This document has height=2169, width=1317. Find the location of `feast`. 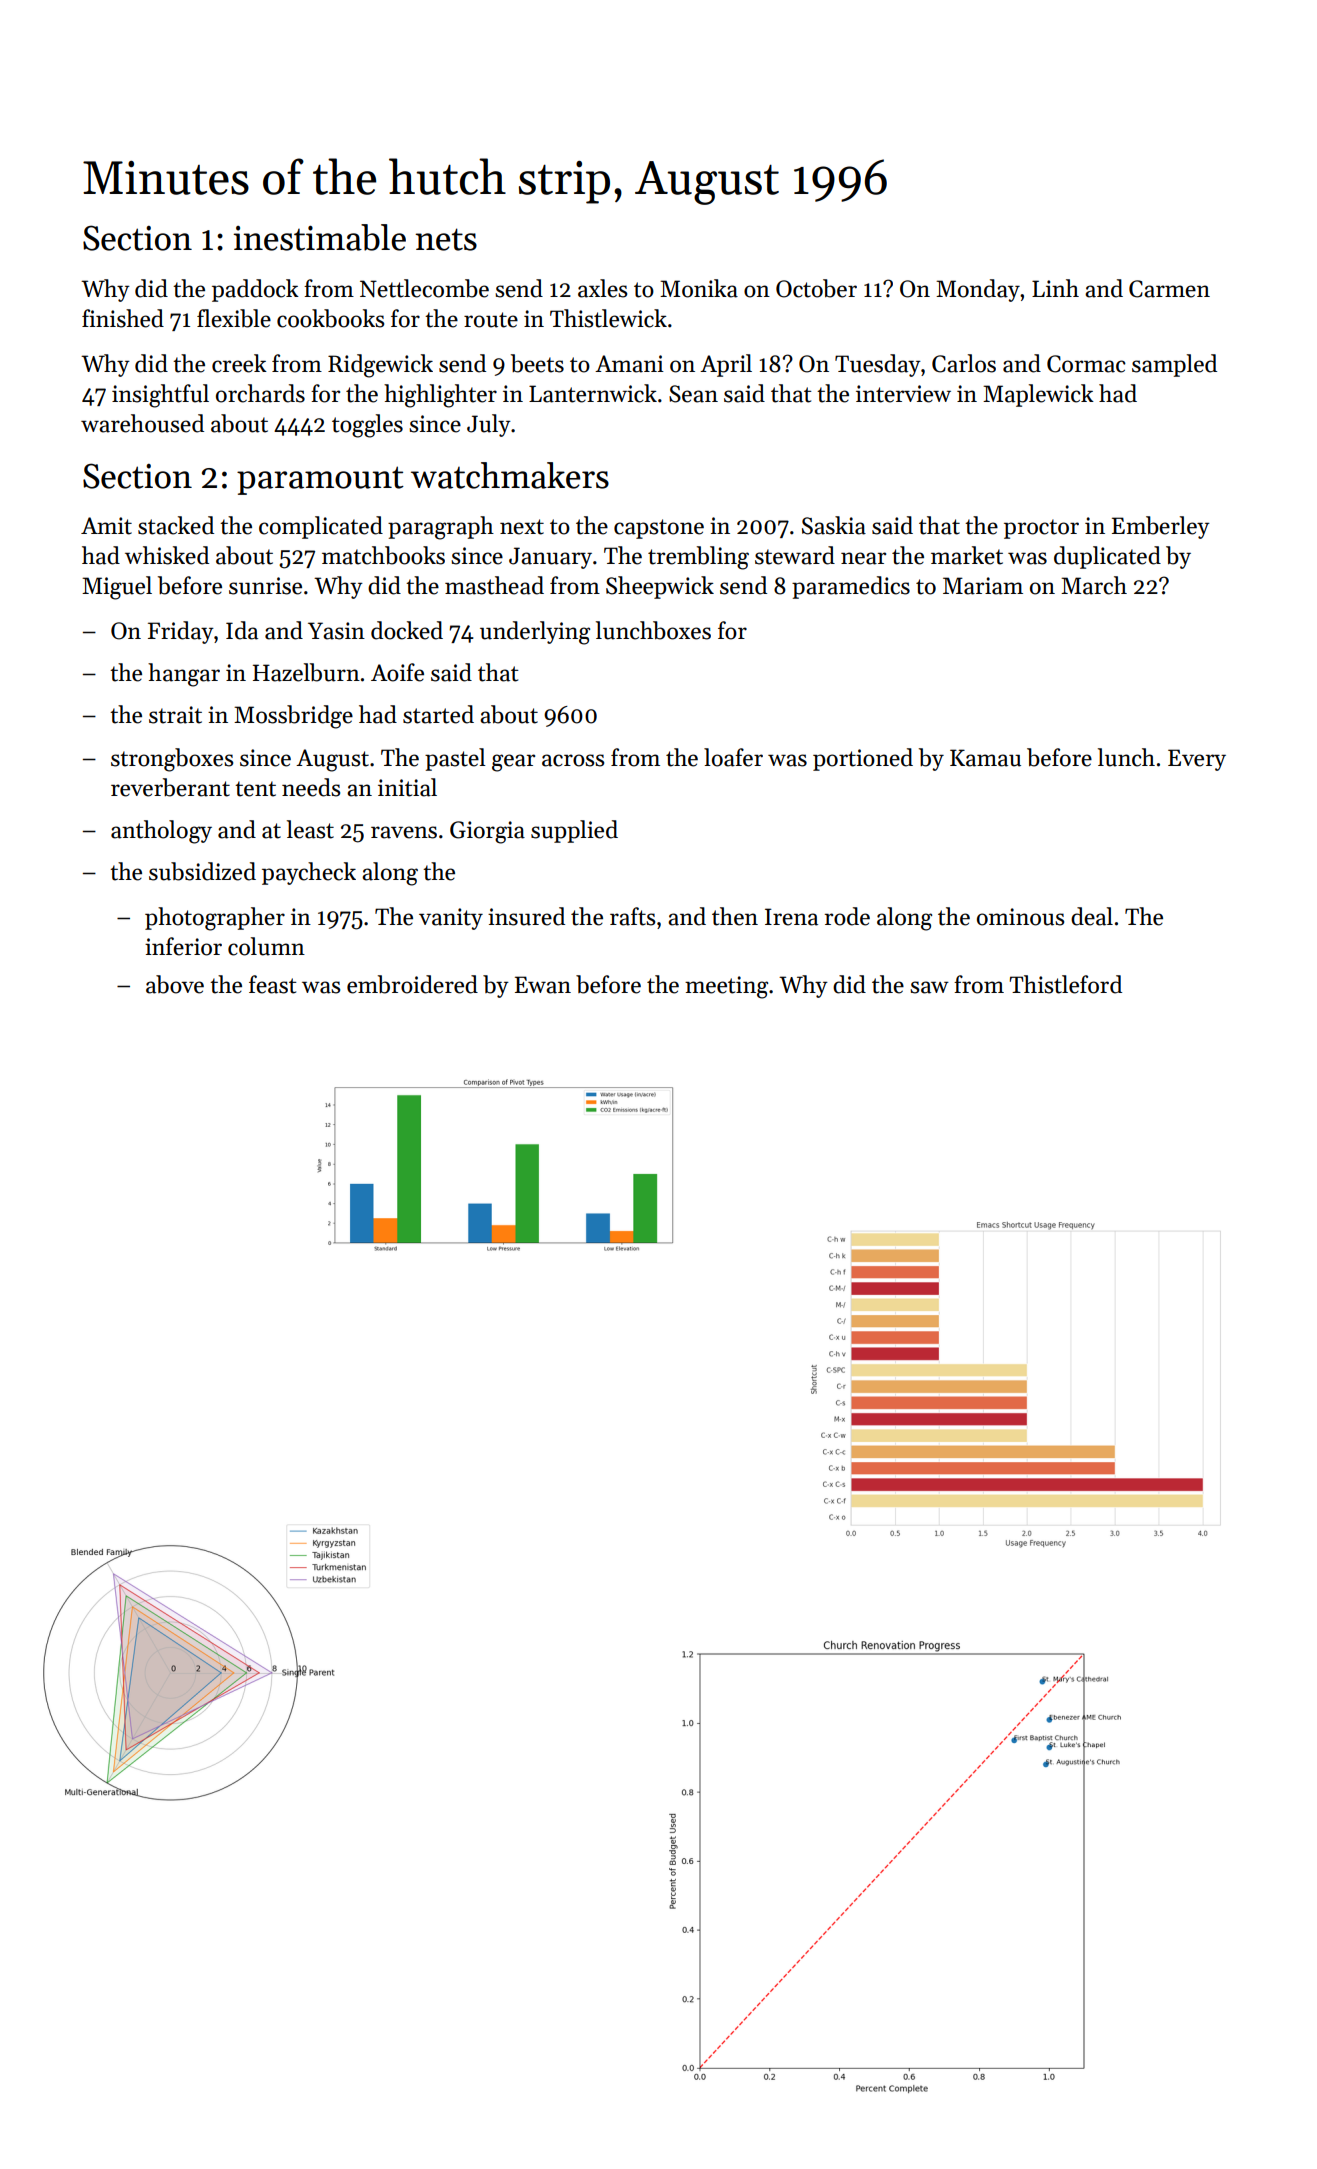

feast is located at coordinates (273, 984).
